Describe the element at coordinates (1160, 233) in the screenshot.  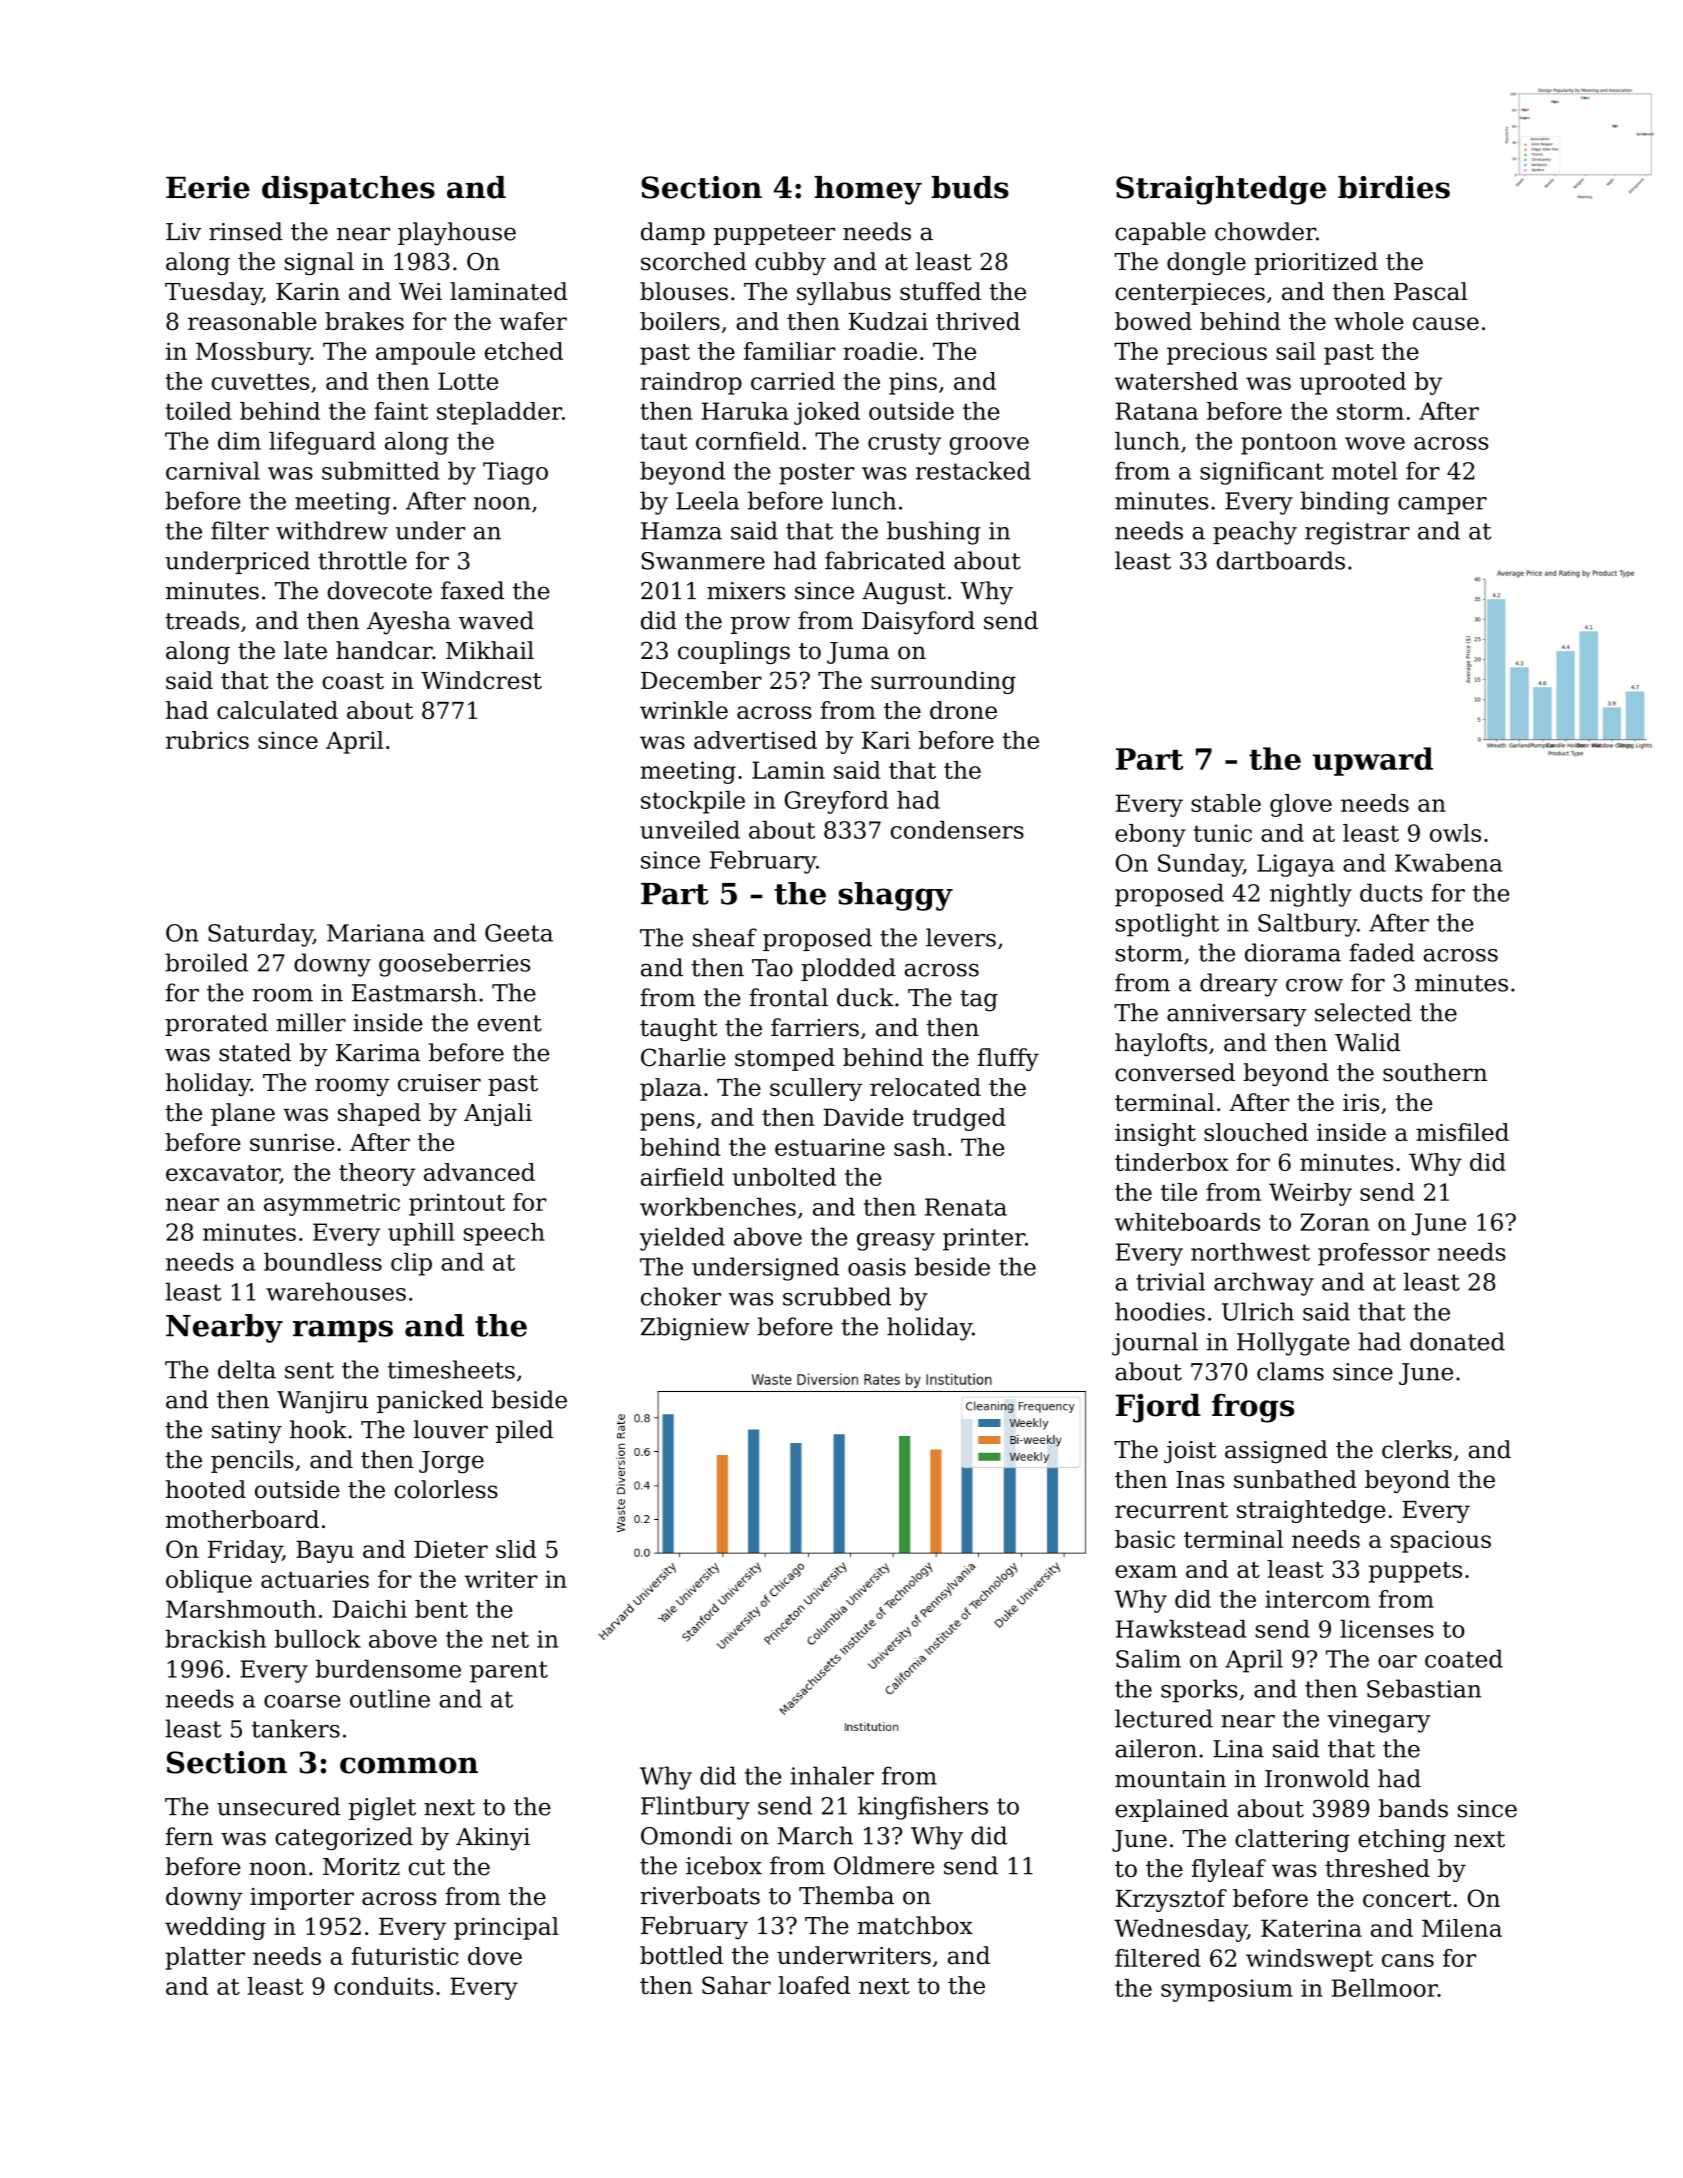
I see `capable` at that location.
